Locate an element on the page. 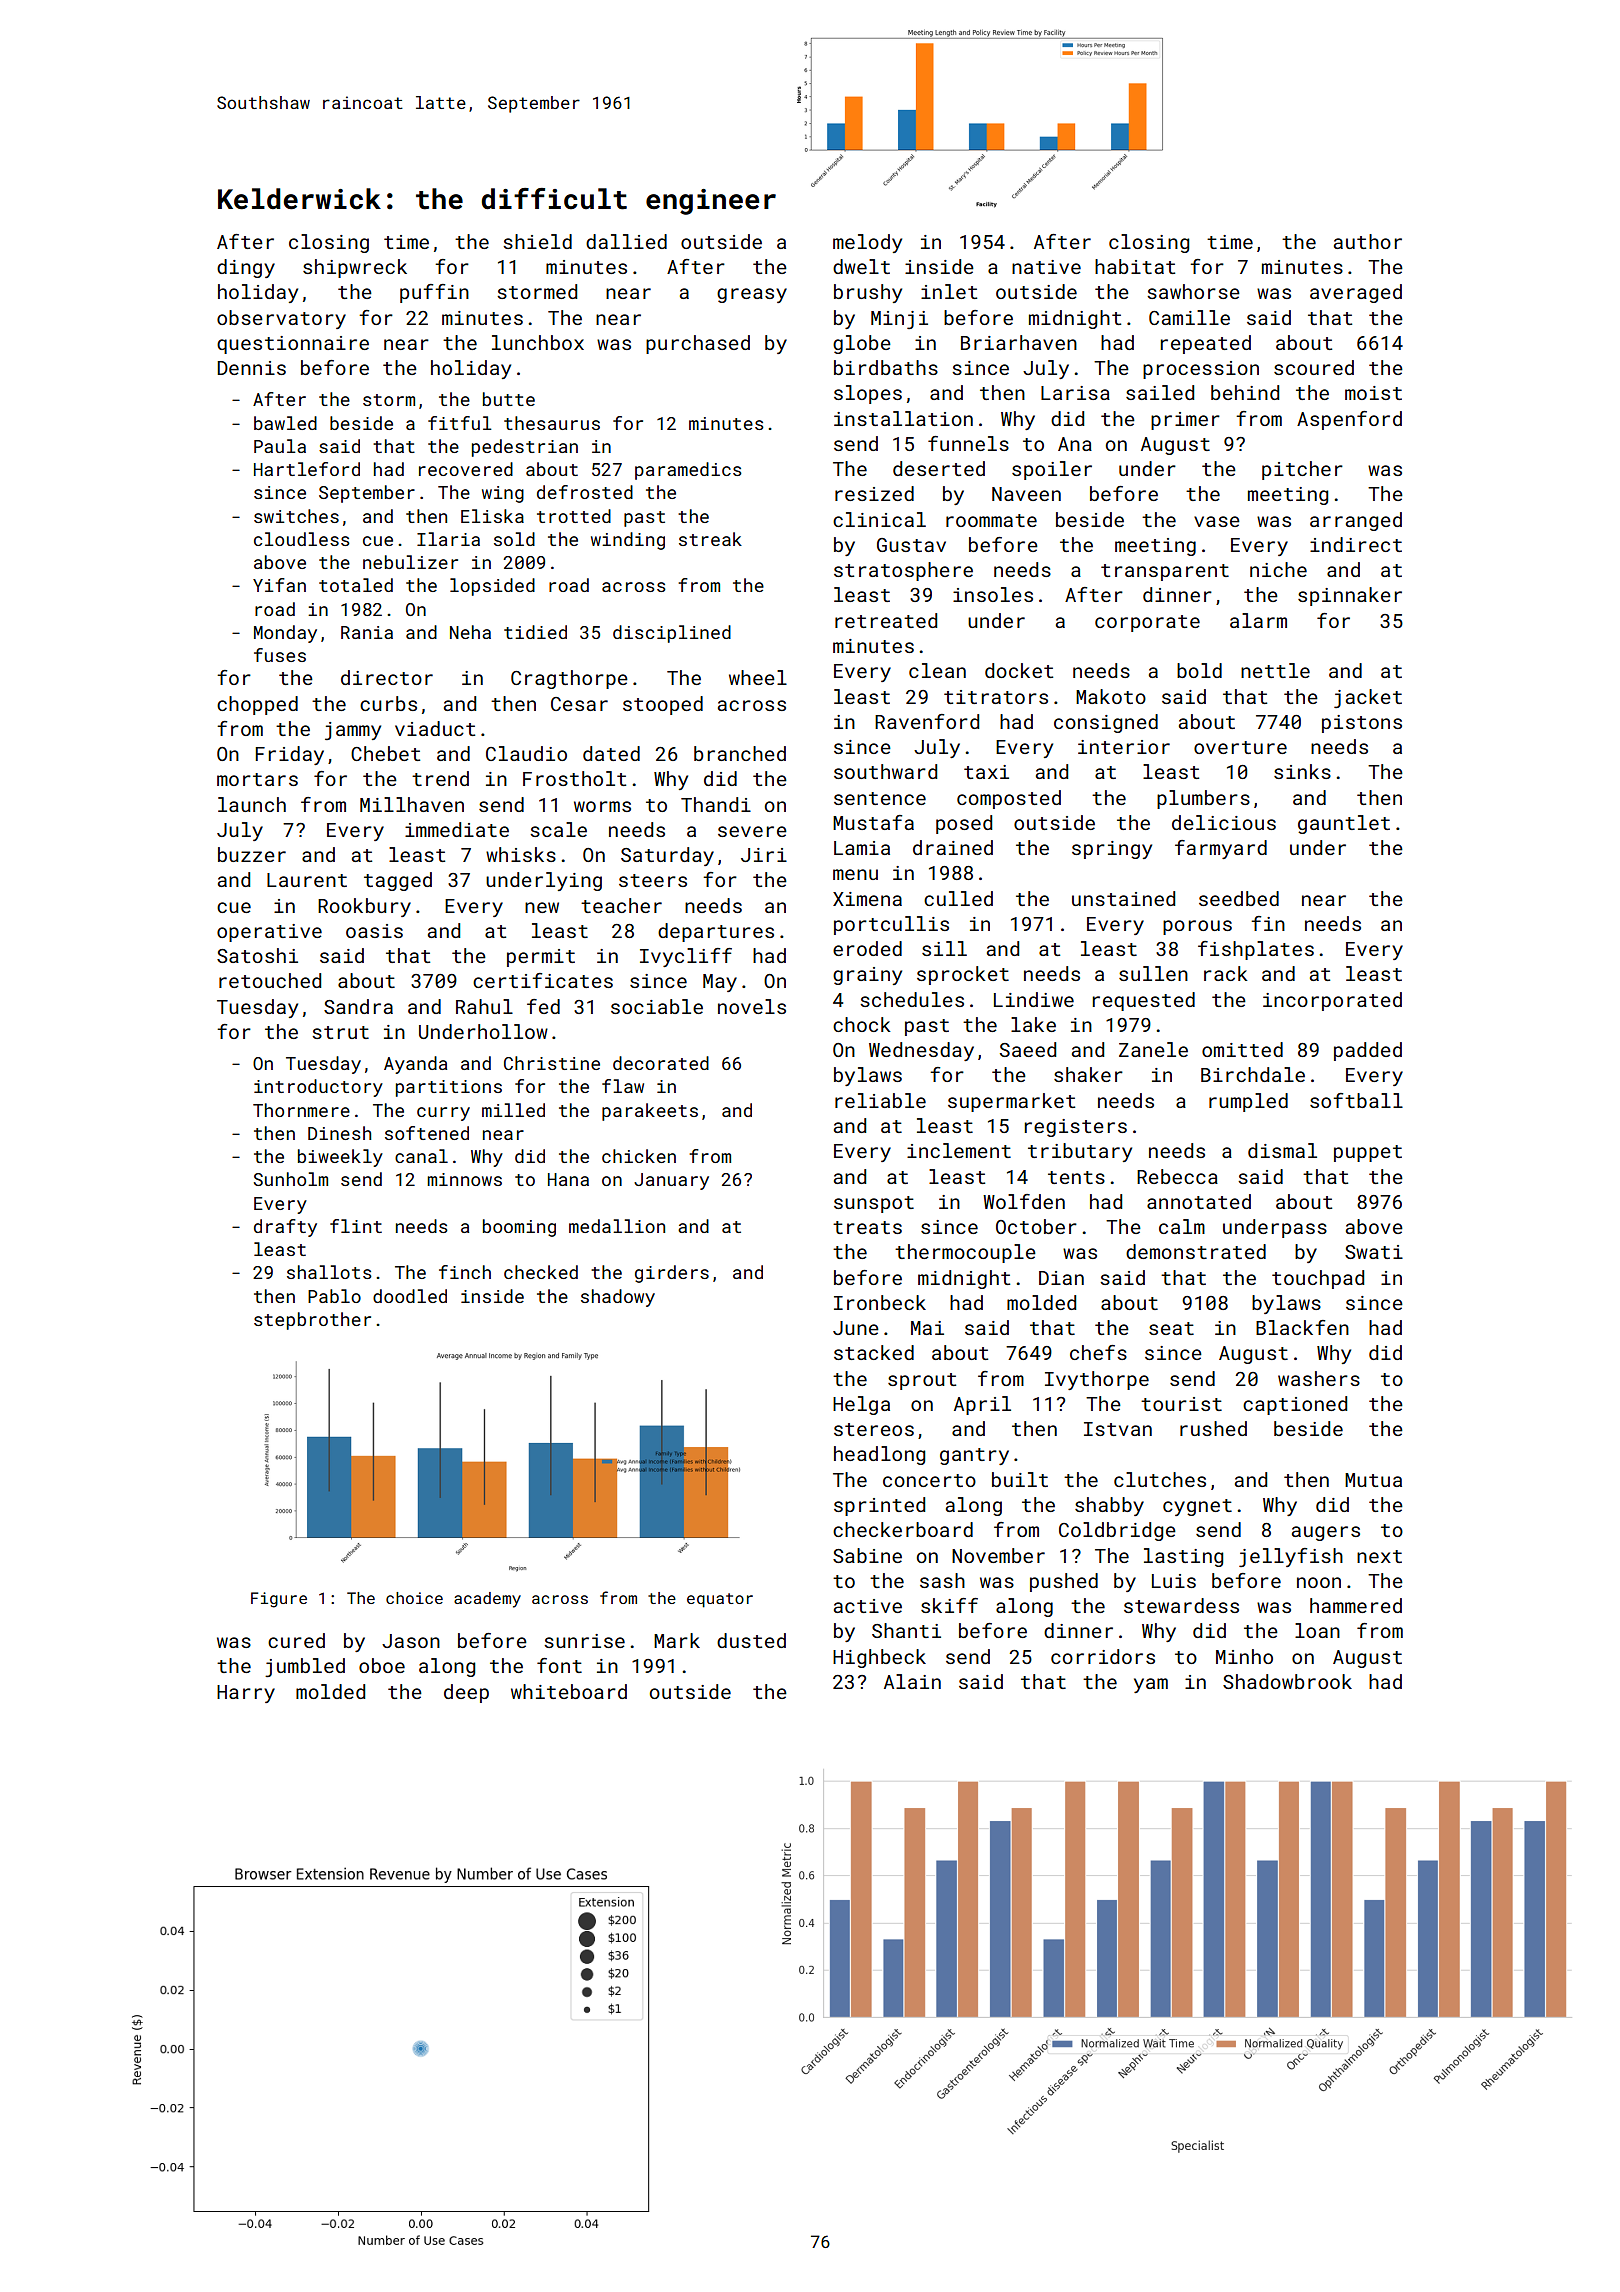 This image has width=1620, height=2292. mortars is located at coordinates (257, 779).
